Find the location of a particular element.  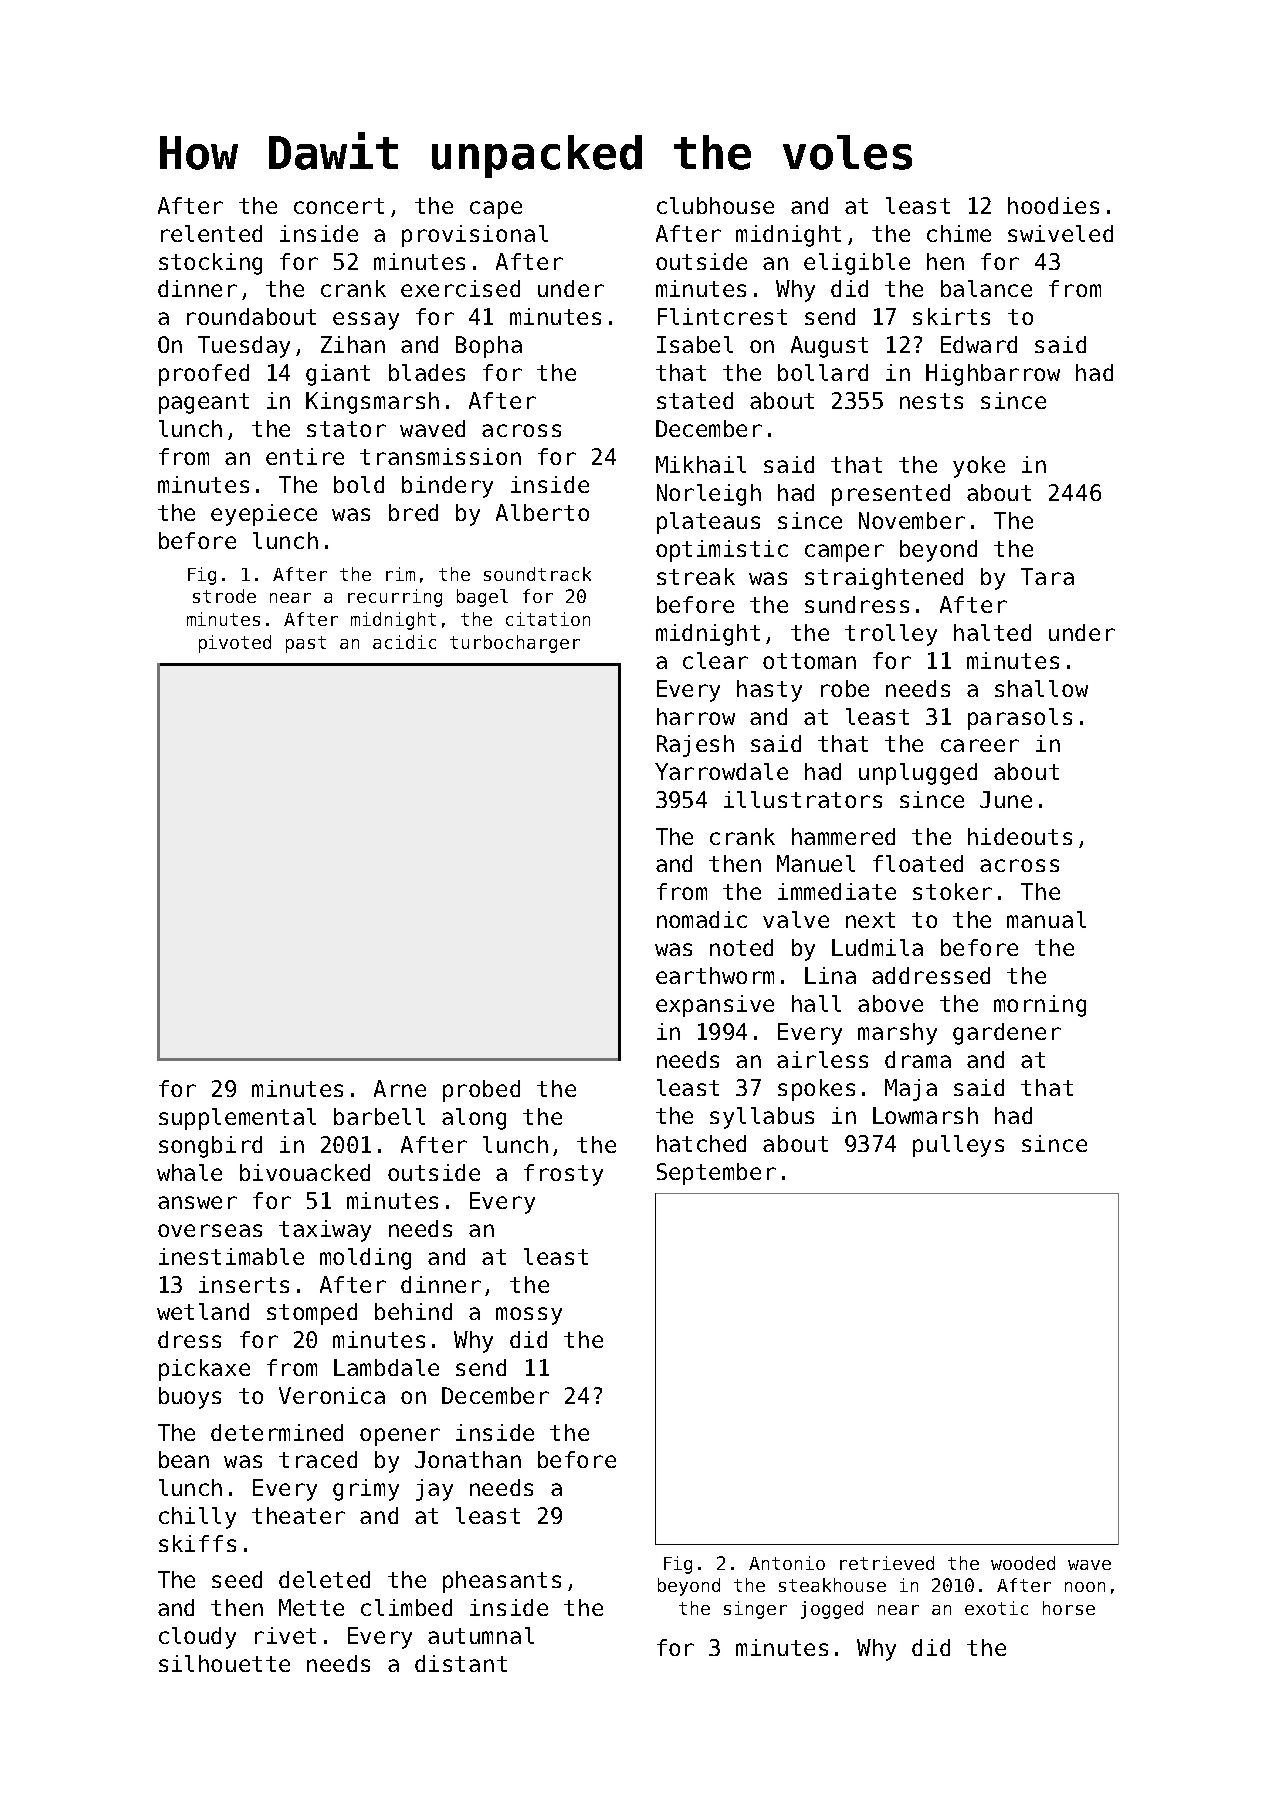

halted is located at coordinates (992, 632).
